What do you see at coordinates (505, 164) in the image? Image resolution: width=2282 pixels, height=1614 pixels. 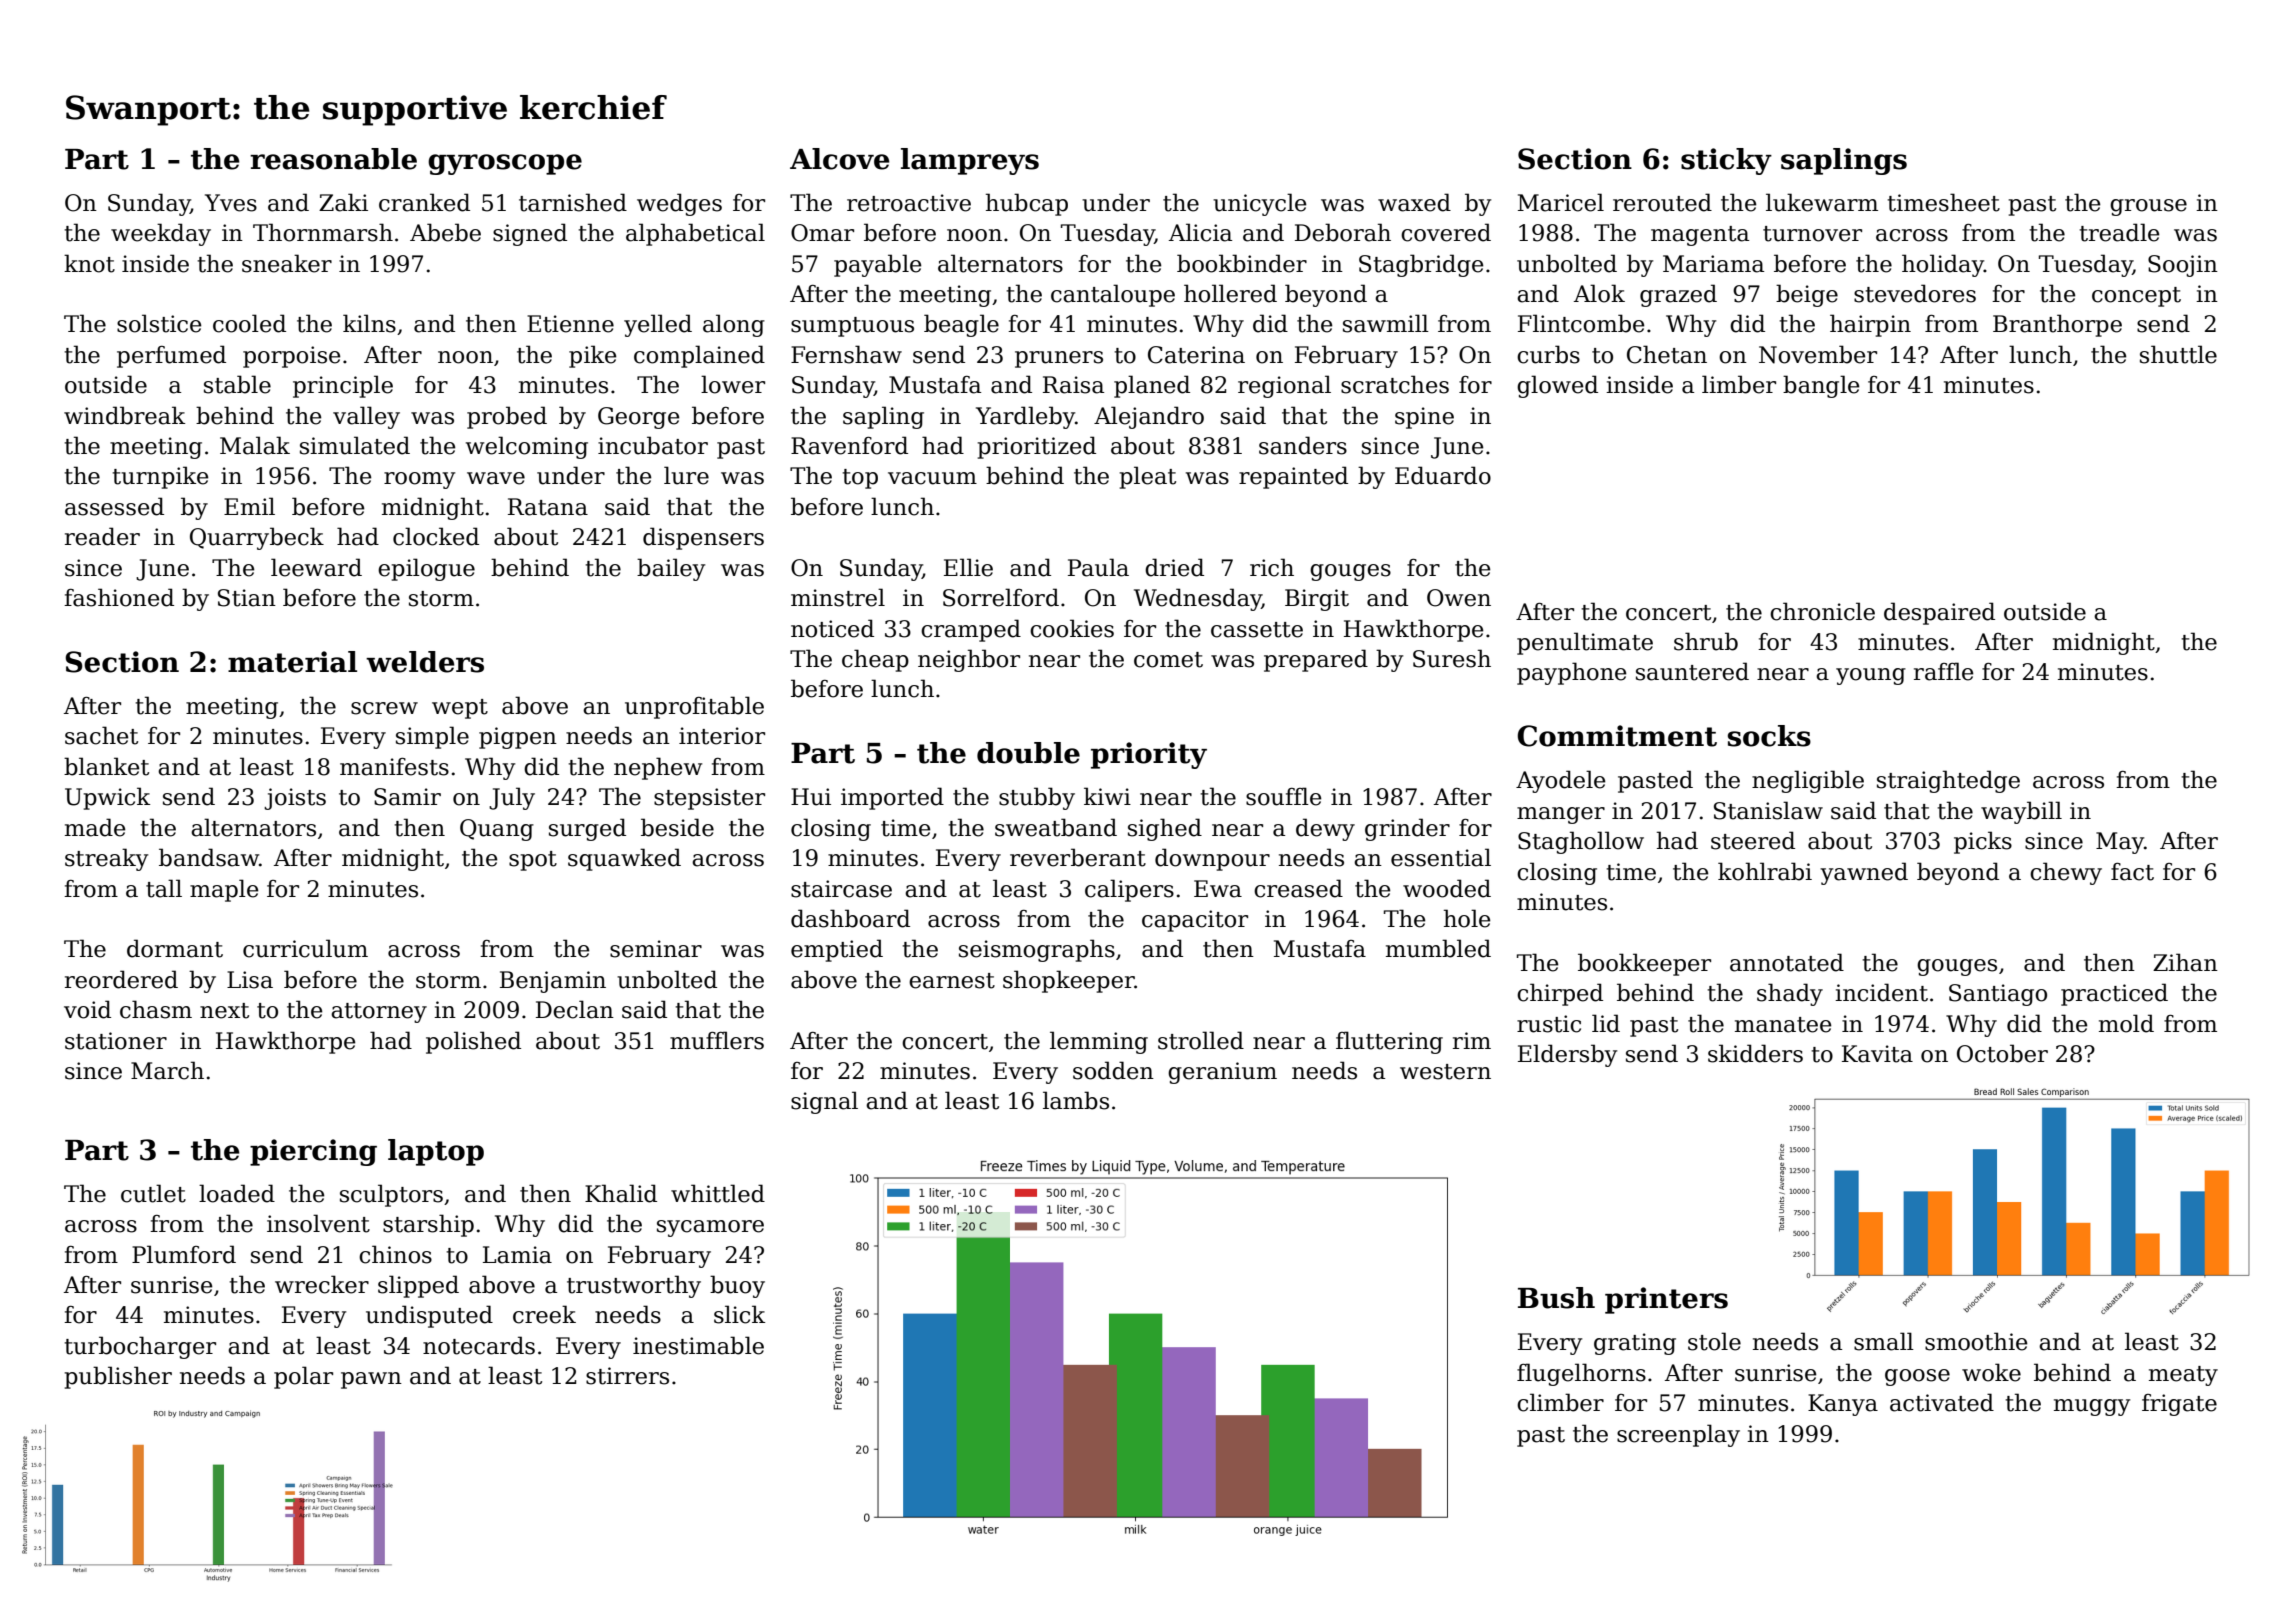 I see `gyroscope` at bounding box center [505, 164].
